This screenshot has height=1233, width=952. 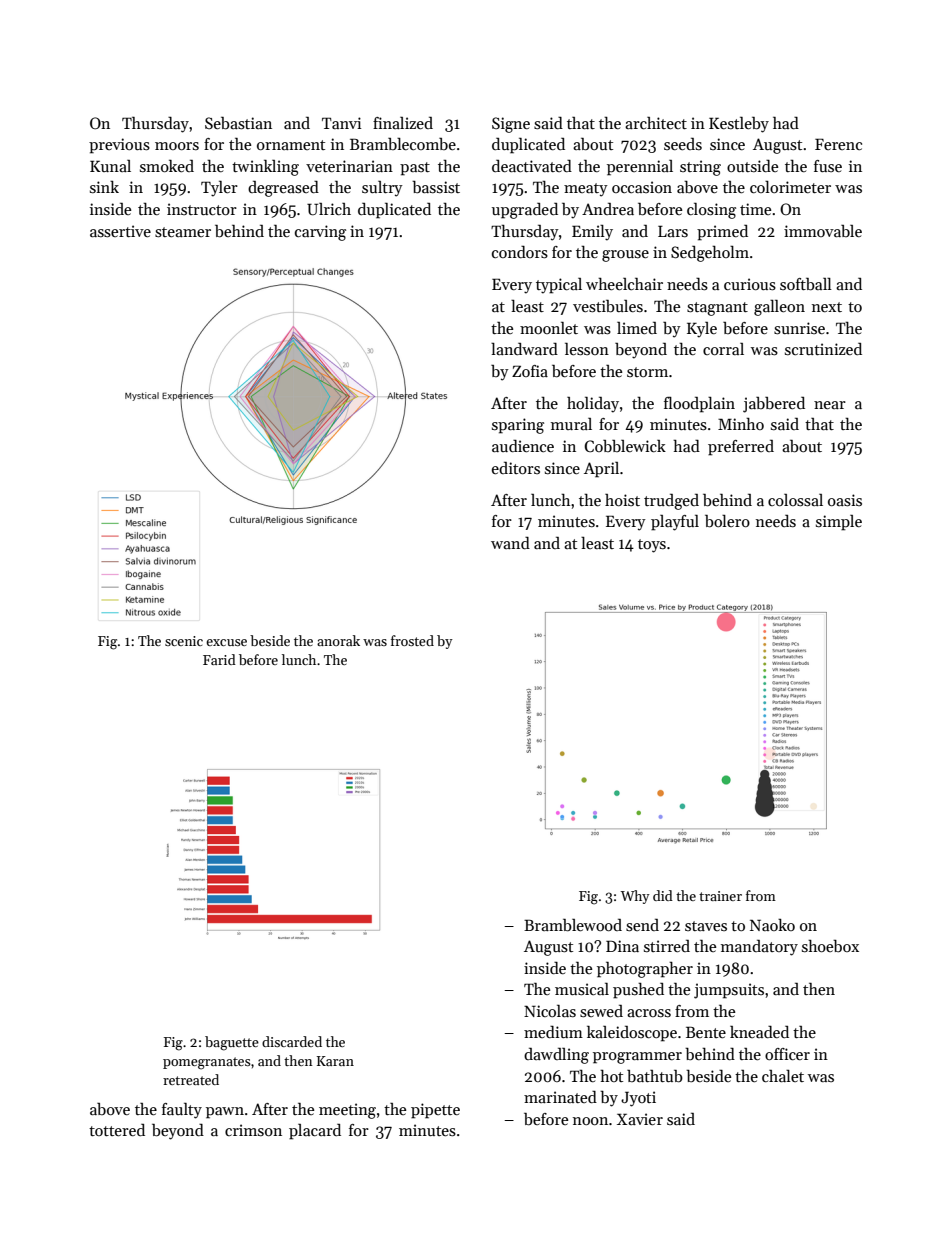 What do you see at coordinates (652, 546) in the screenshot?
I see `toys` at bounding box center [652, 546].
